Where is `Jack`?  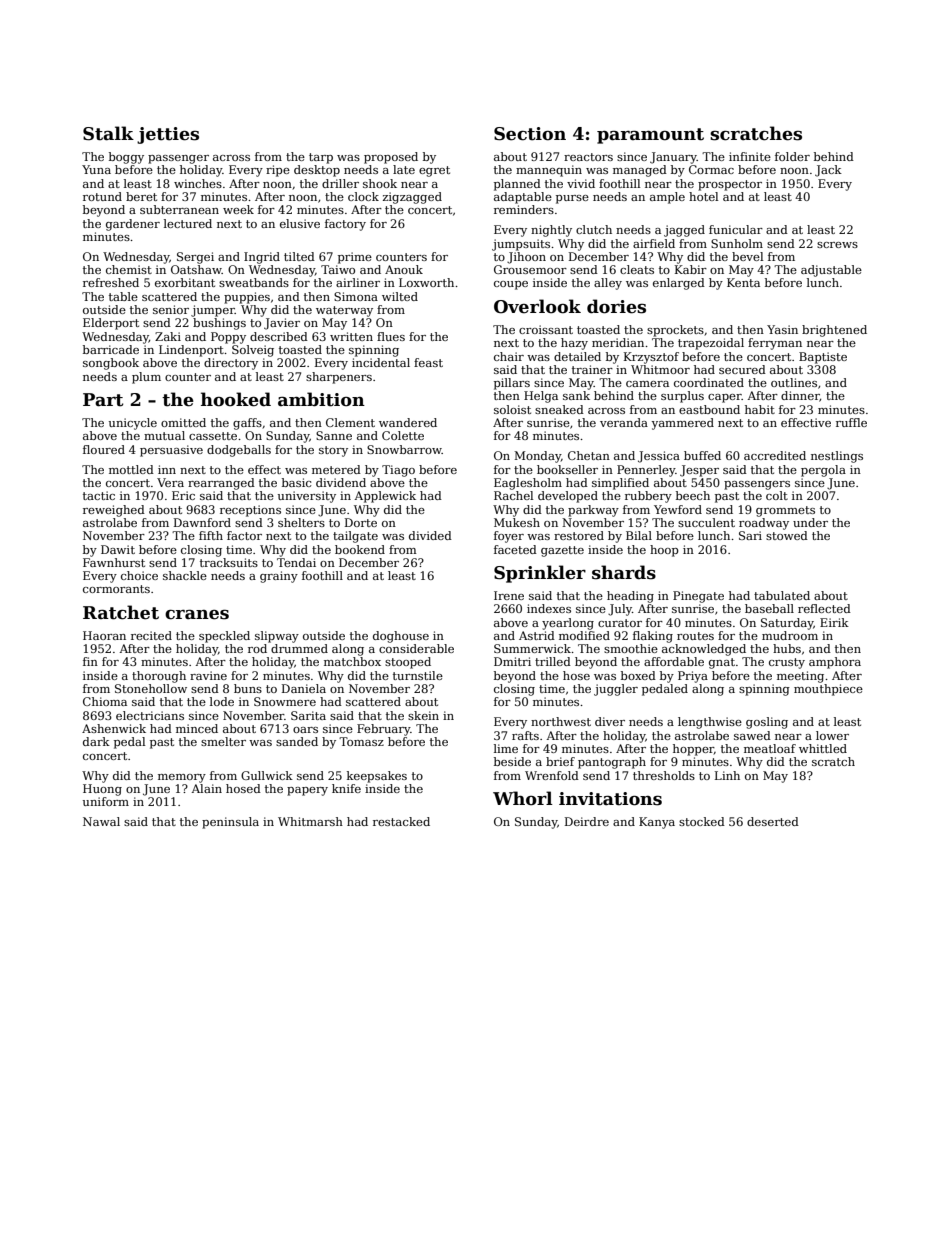 Jack is located at coordinates (828, 171).
